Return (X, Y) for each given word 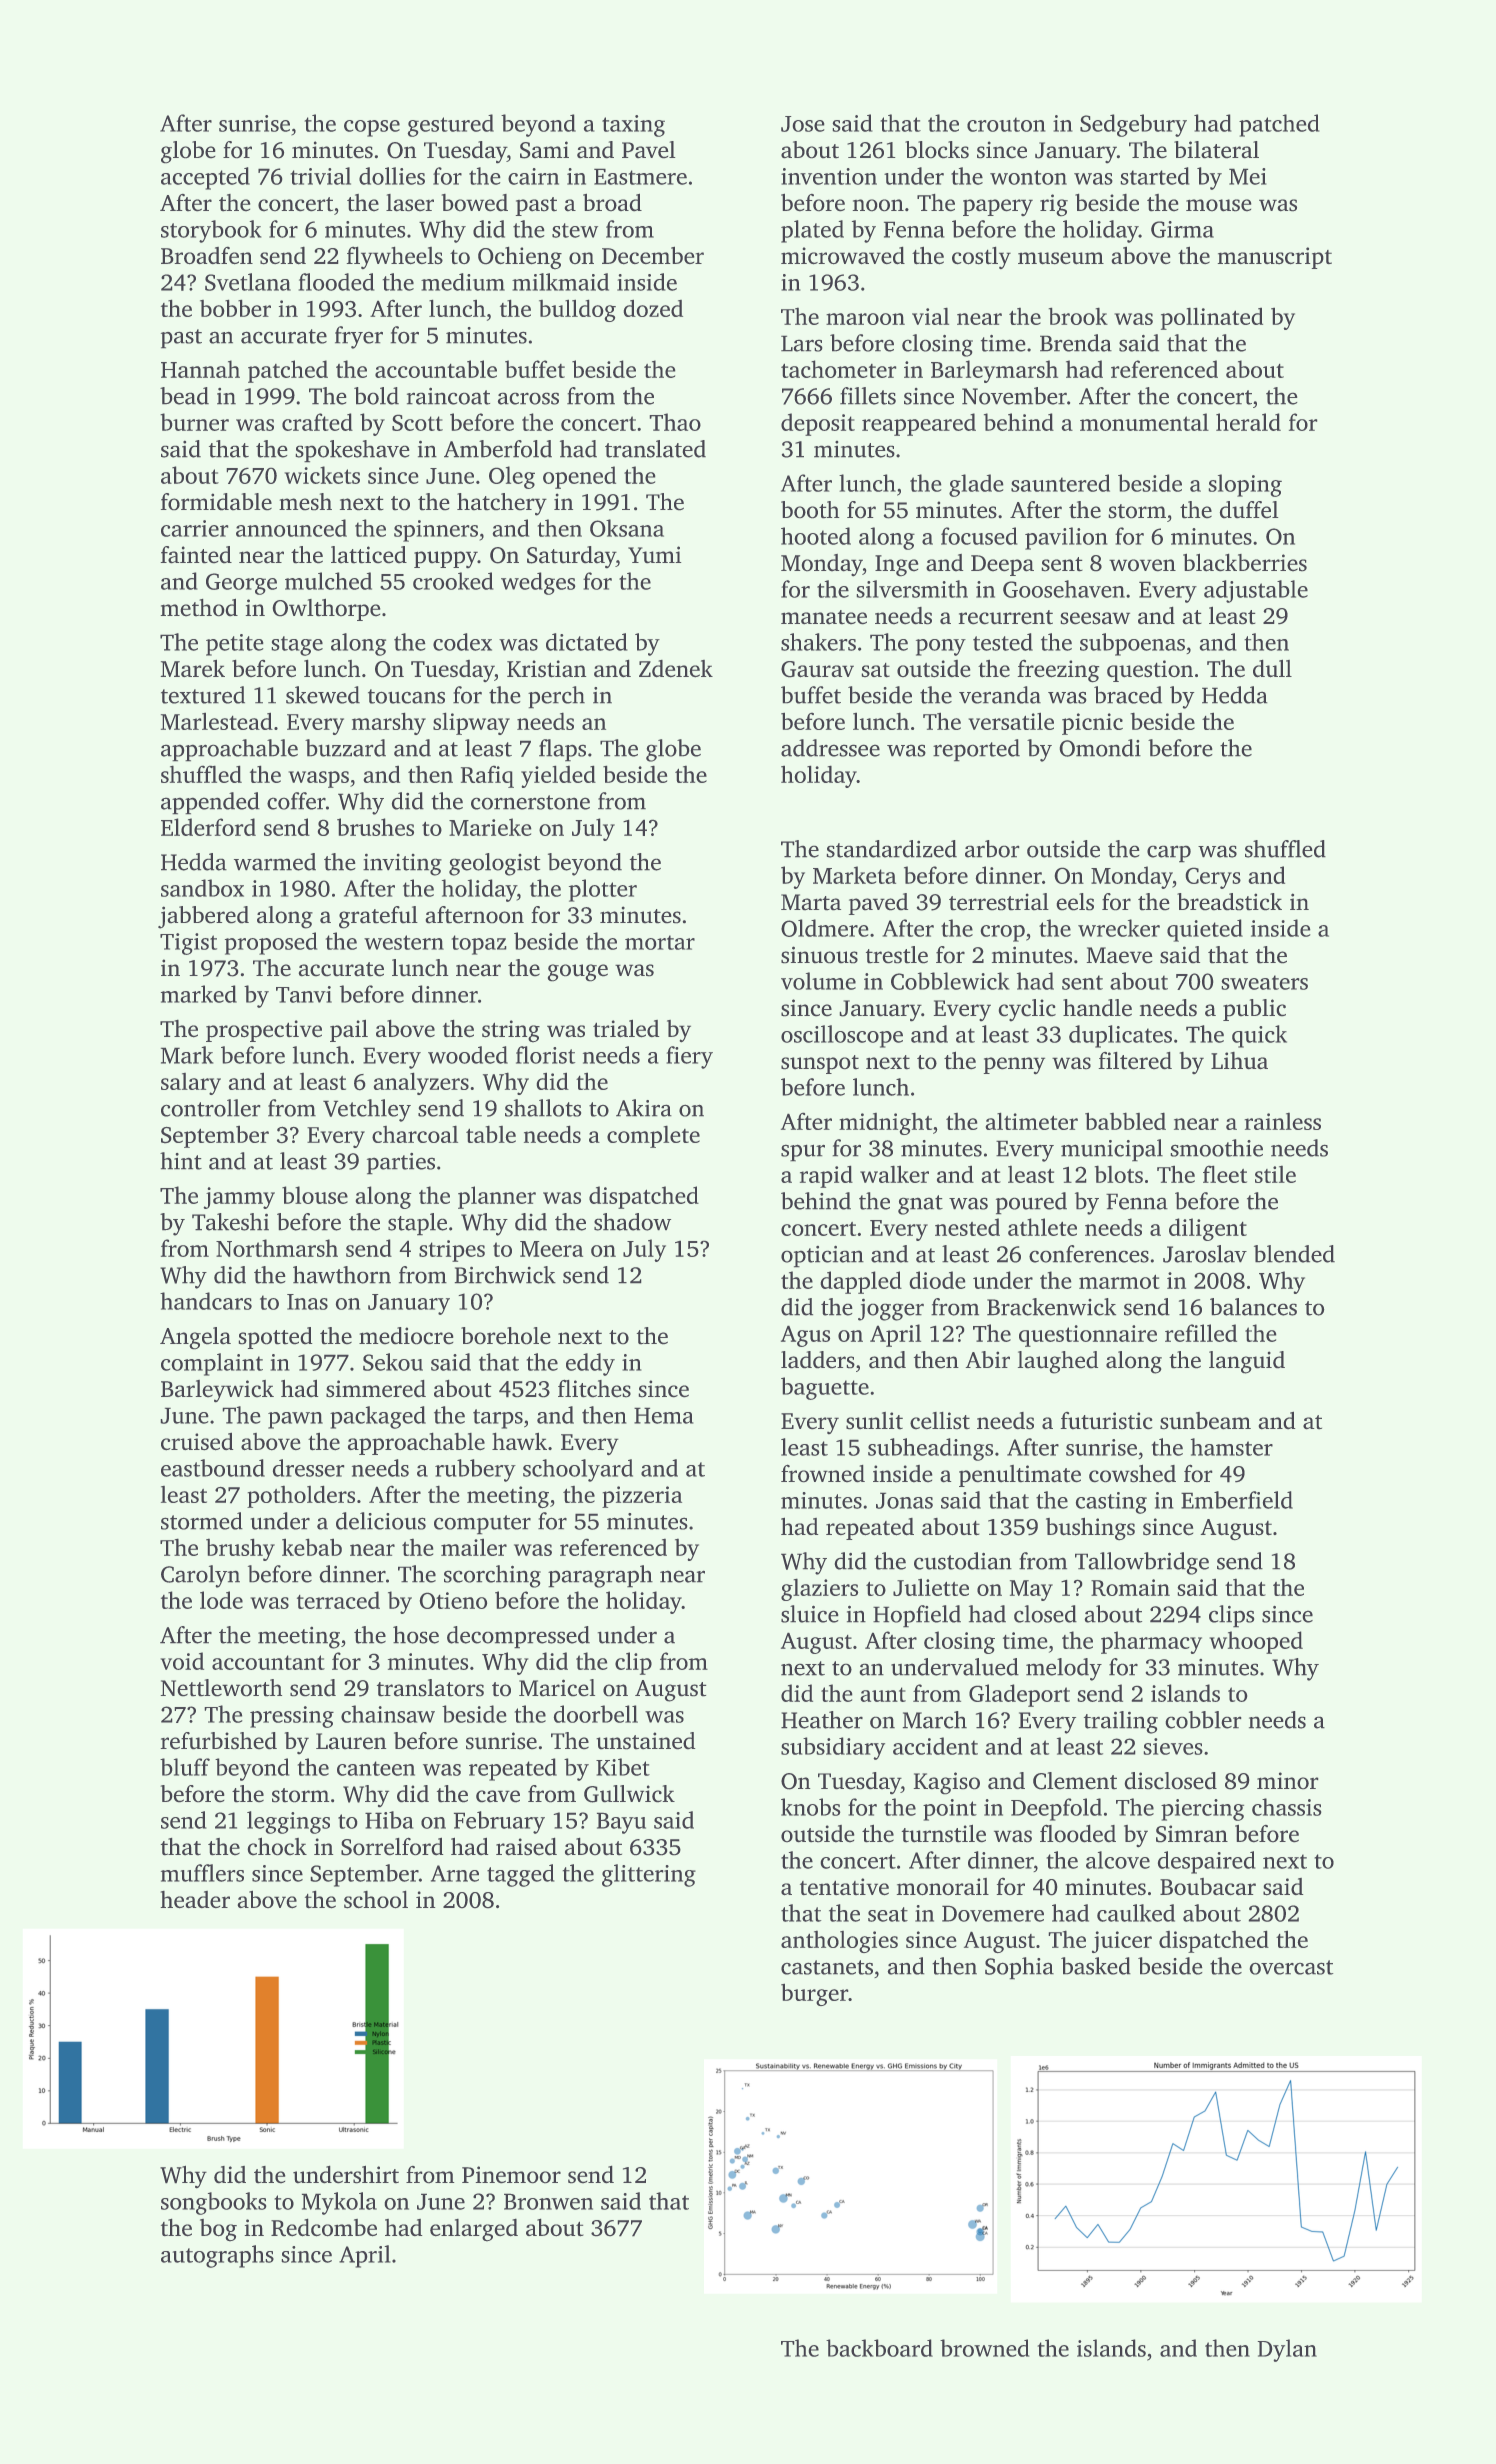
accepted (205, 178)
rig (1054, 205)
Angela (195, 1338)
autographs (217, 2256)
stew (575, 230)
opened (579, 477)
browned (985, 2348)
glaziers (819, 1589)
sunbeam (1205, 1421)
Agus (805, 1336)
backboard (879, 2348)
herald (1248, 422)
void (182, 1661)
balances (1253, 1307)
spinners (436, 531)
